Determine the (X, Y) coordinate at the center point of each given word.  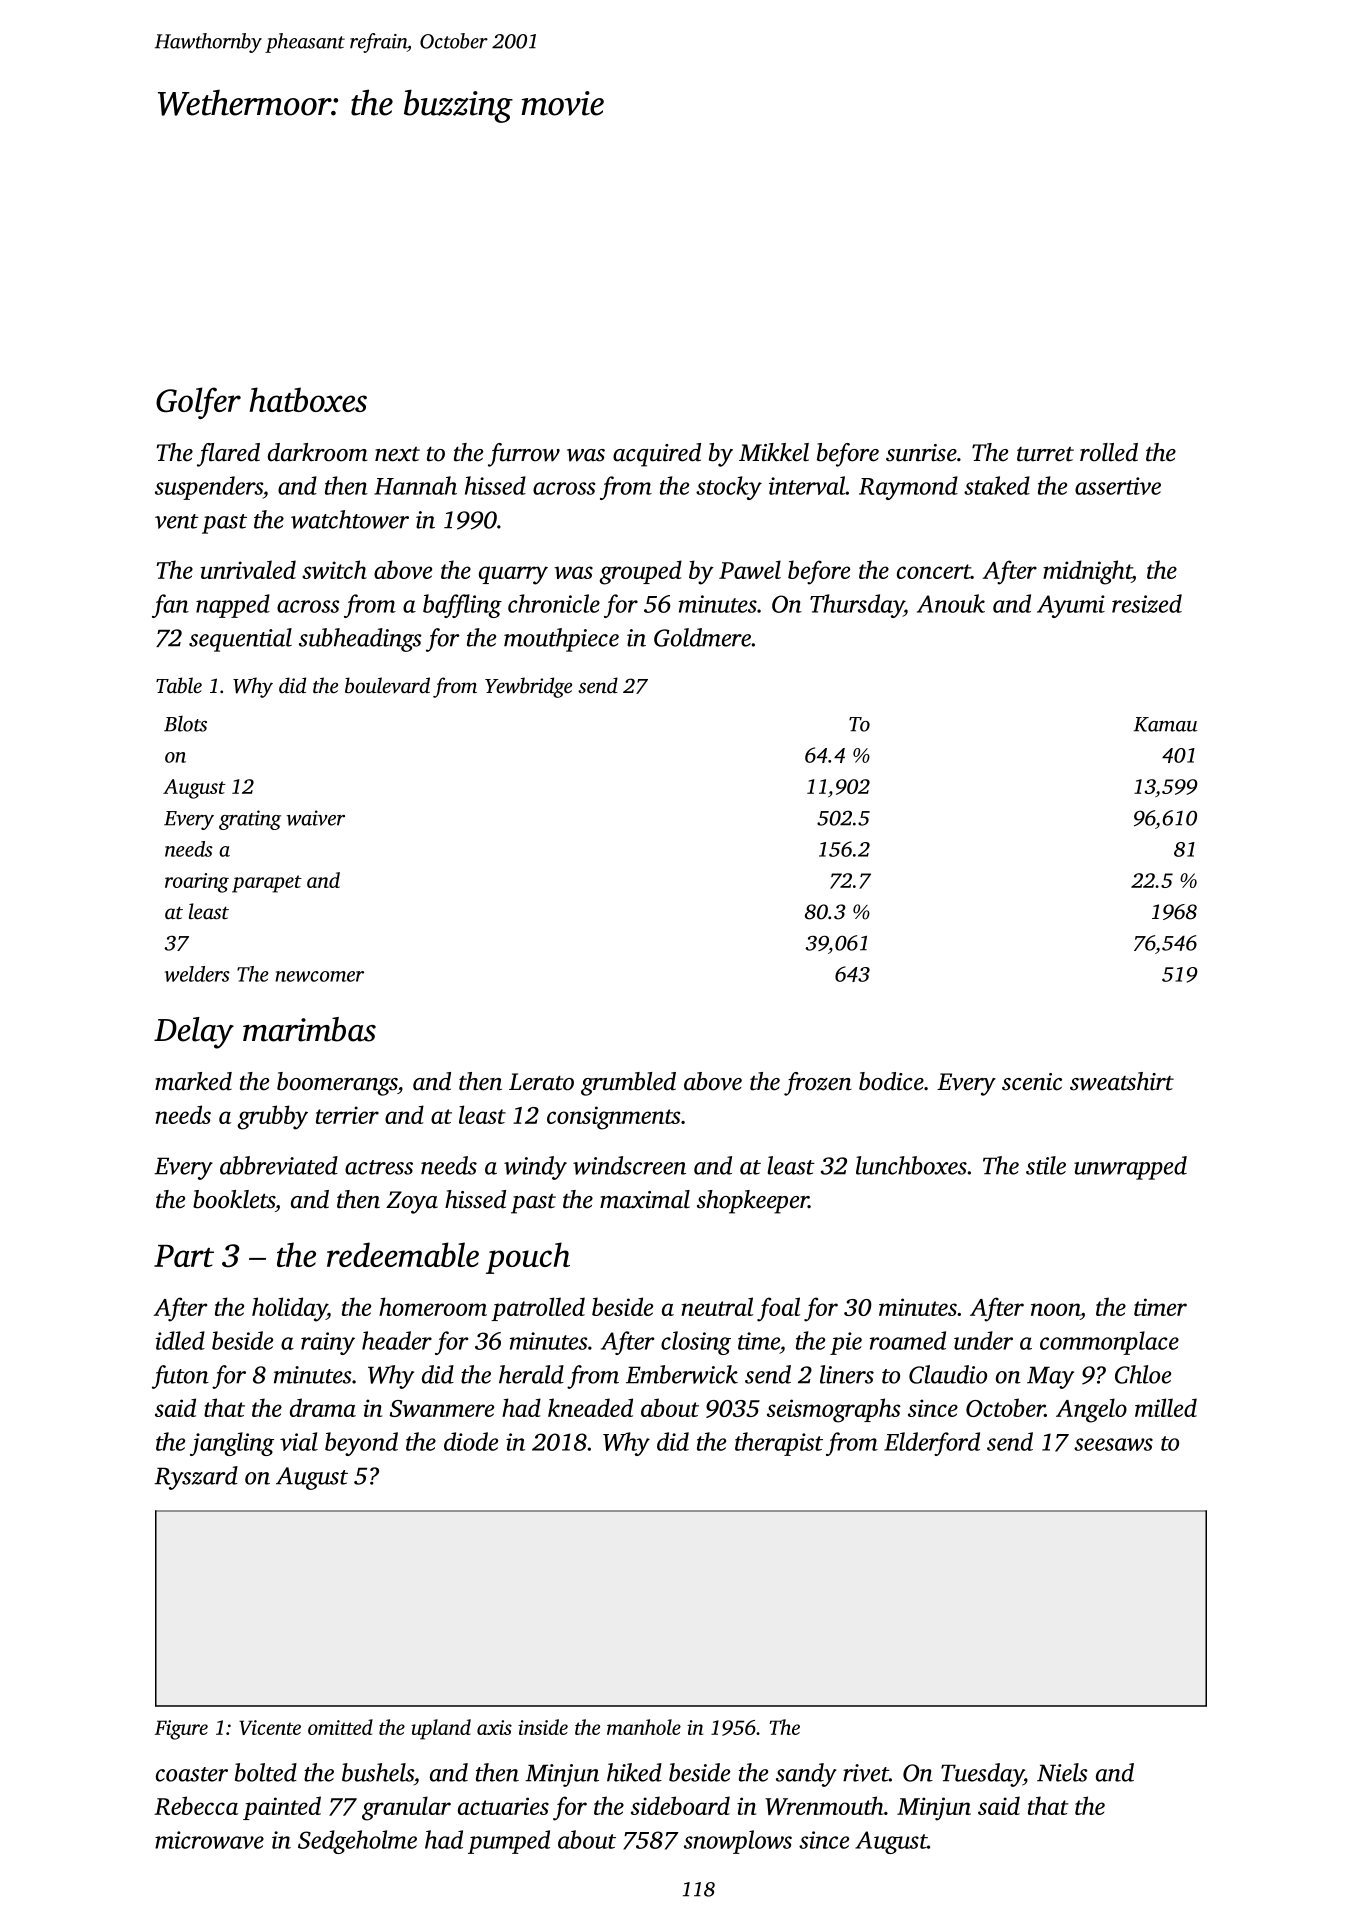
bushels (378, 1772)
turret (1045, 454)
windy (535, 1168)
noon (1055, 1309)
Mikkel (774, 452)
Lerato (541, 1082)
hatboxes (308, 399)
